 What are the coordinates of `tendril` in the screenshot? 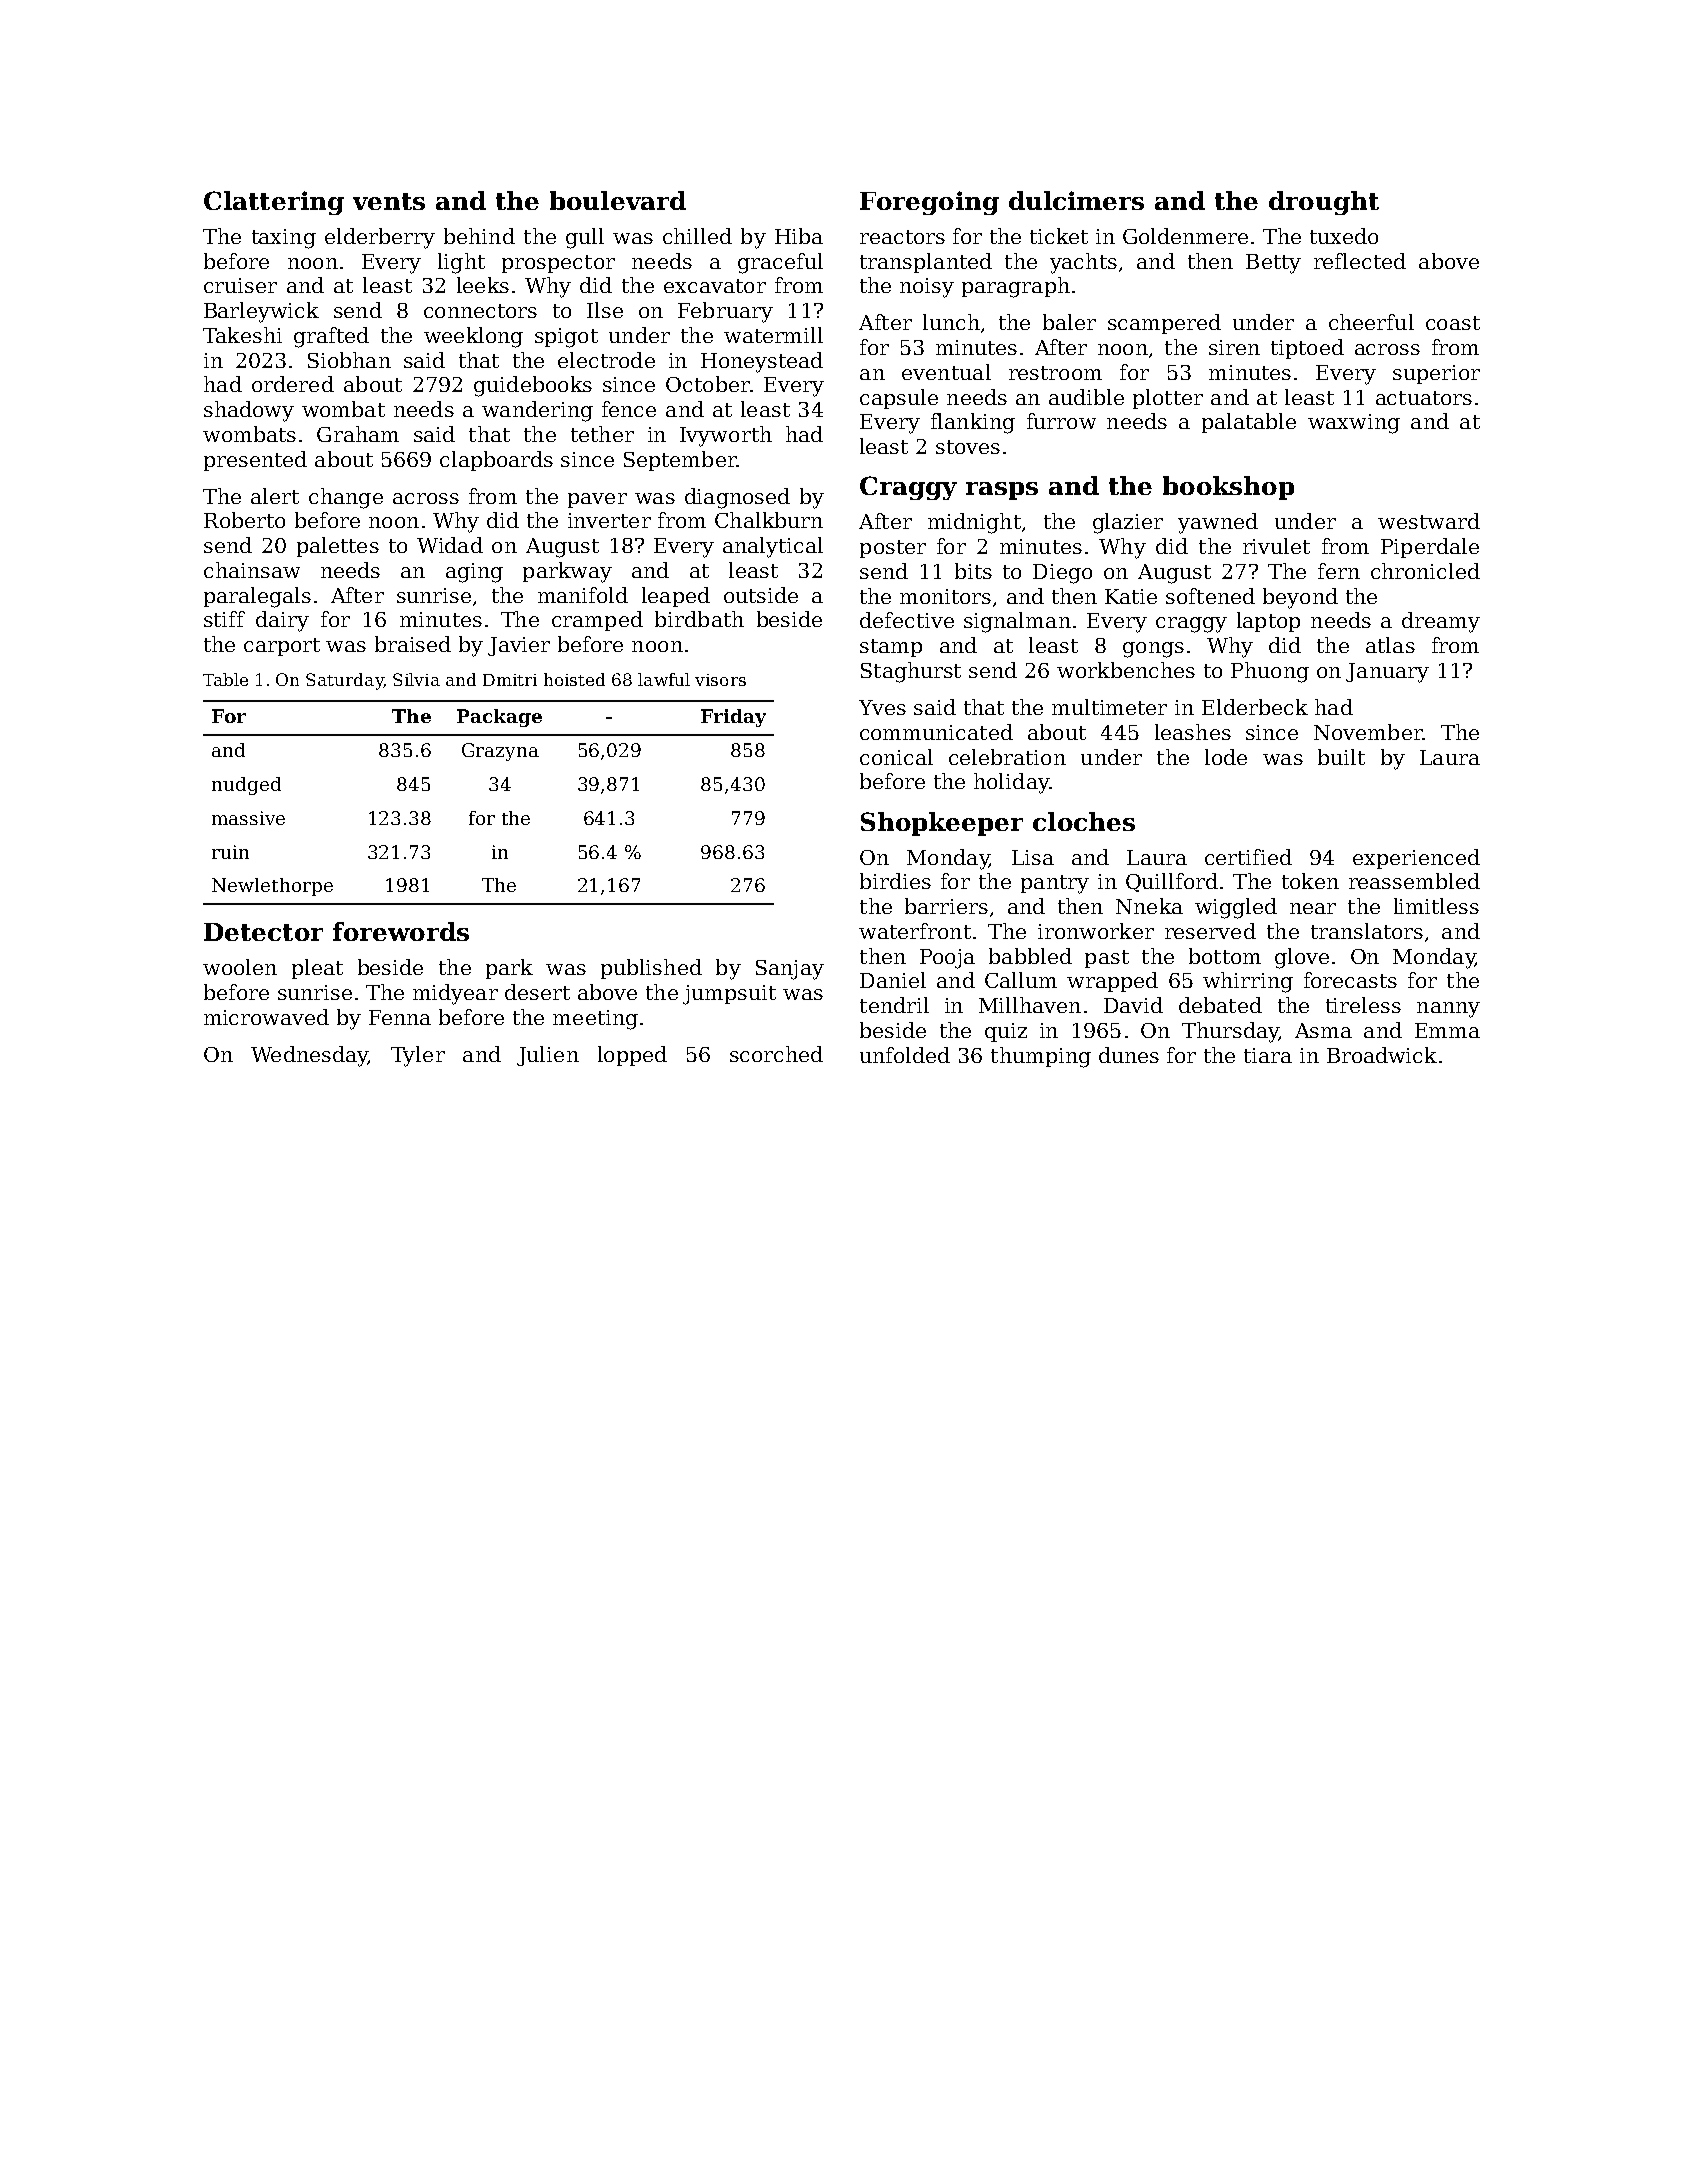 It's located at (894, 1005).
